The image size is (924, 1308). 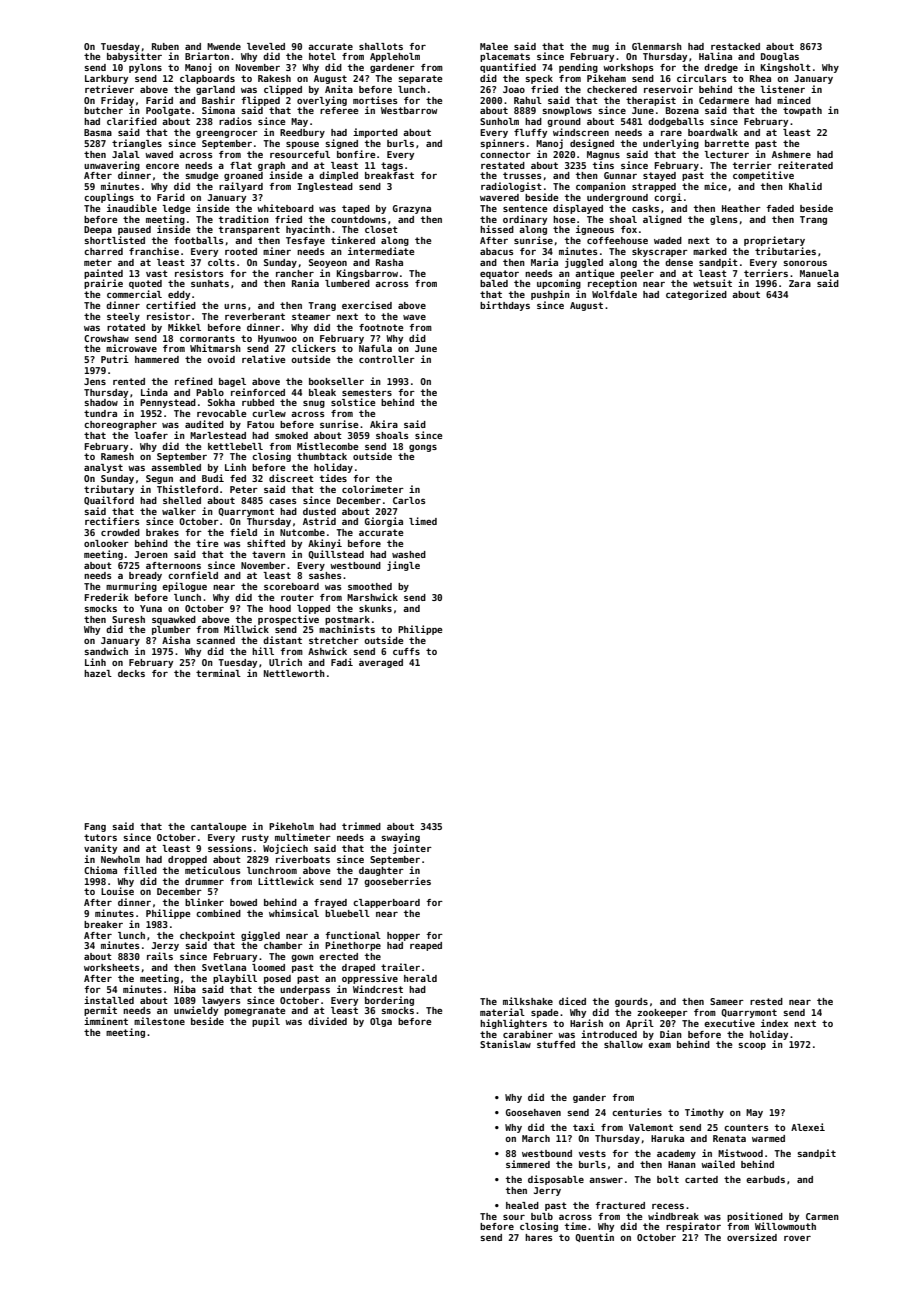 I want to click on cuffs, so click(x=406, y=651).
